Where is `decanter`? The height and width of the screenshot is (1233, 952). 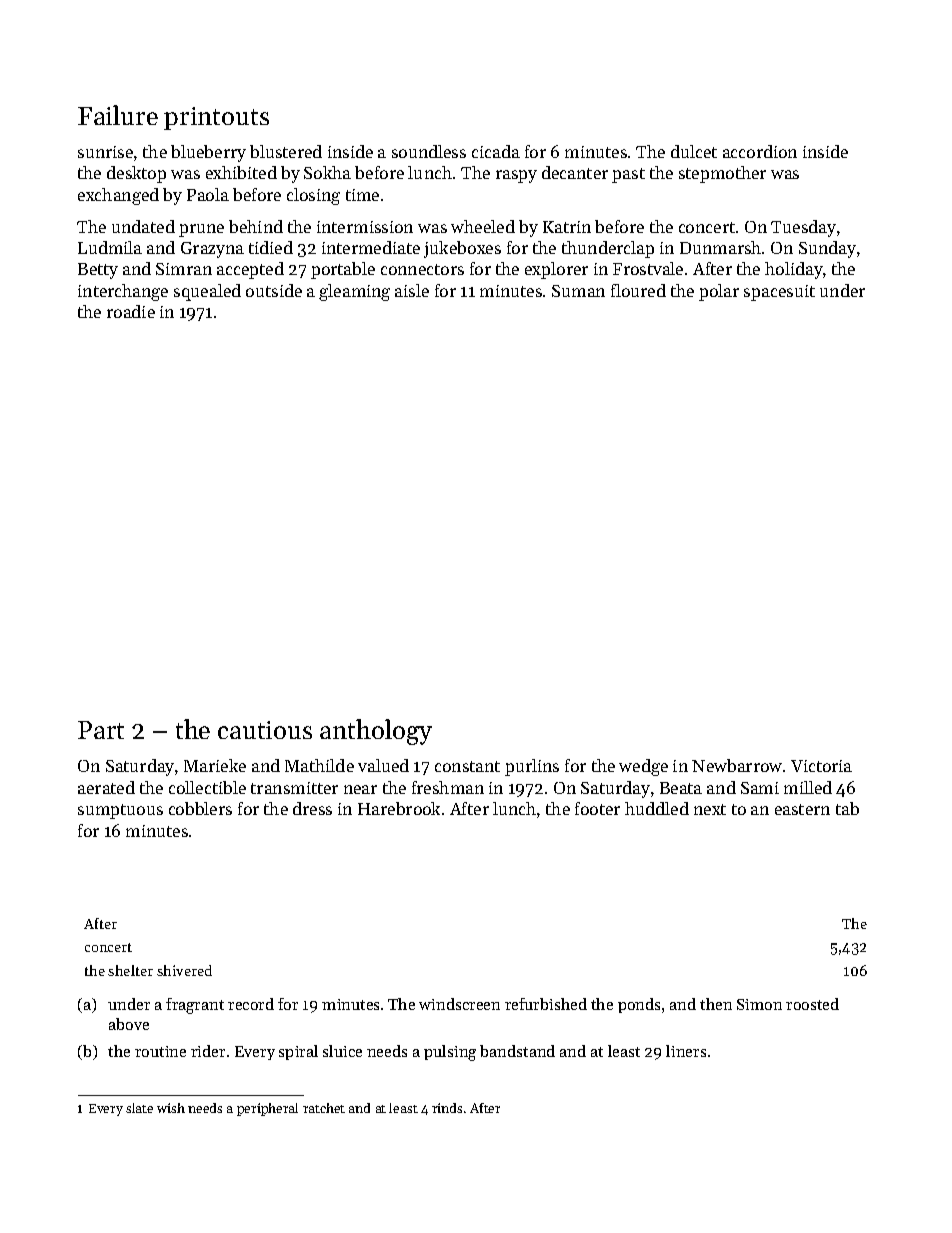
decanter is located at coordinates (575, 172).
